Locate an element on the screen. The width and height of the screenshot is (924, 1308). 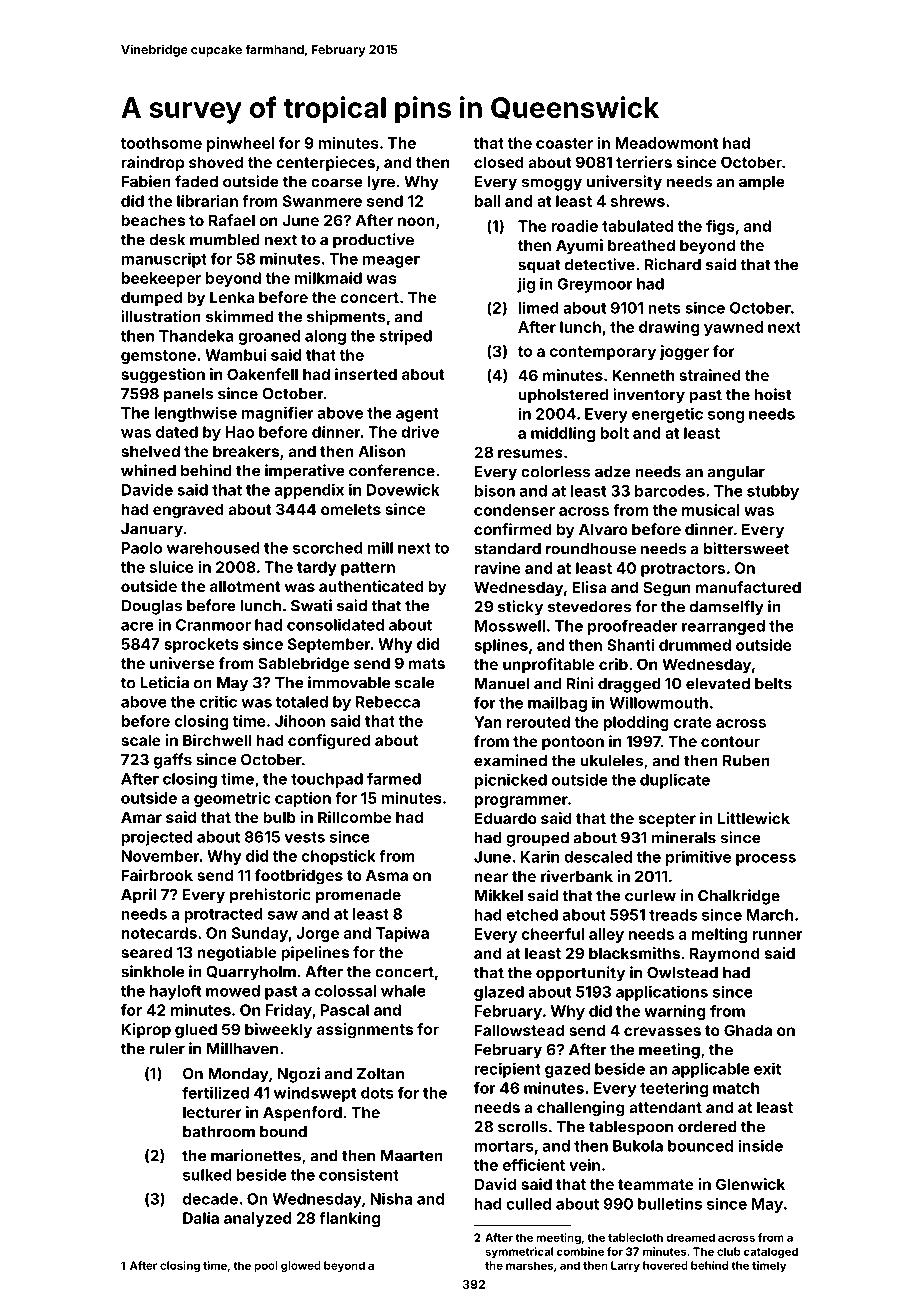
closed is located at coordinates (499, 162).
